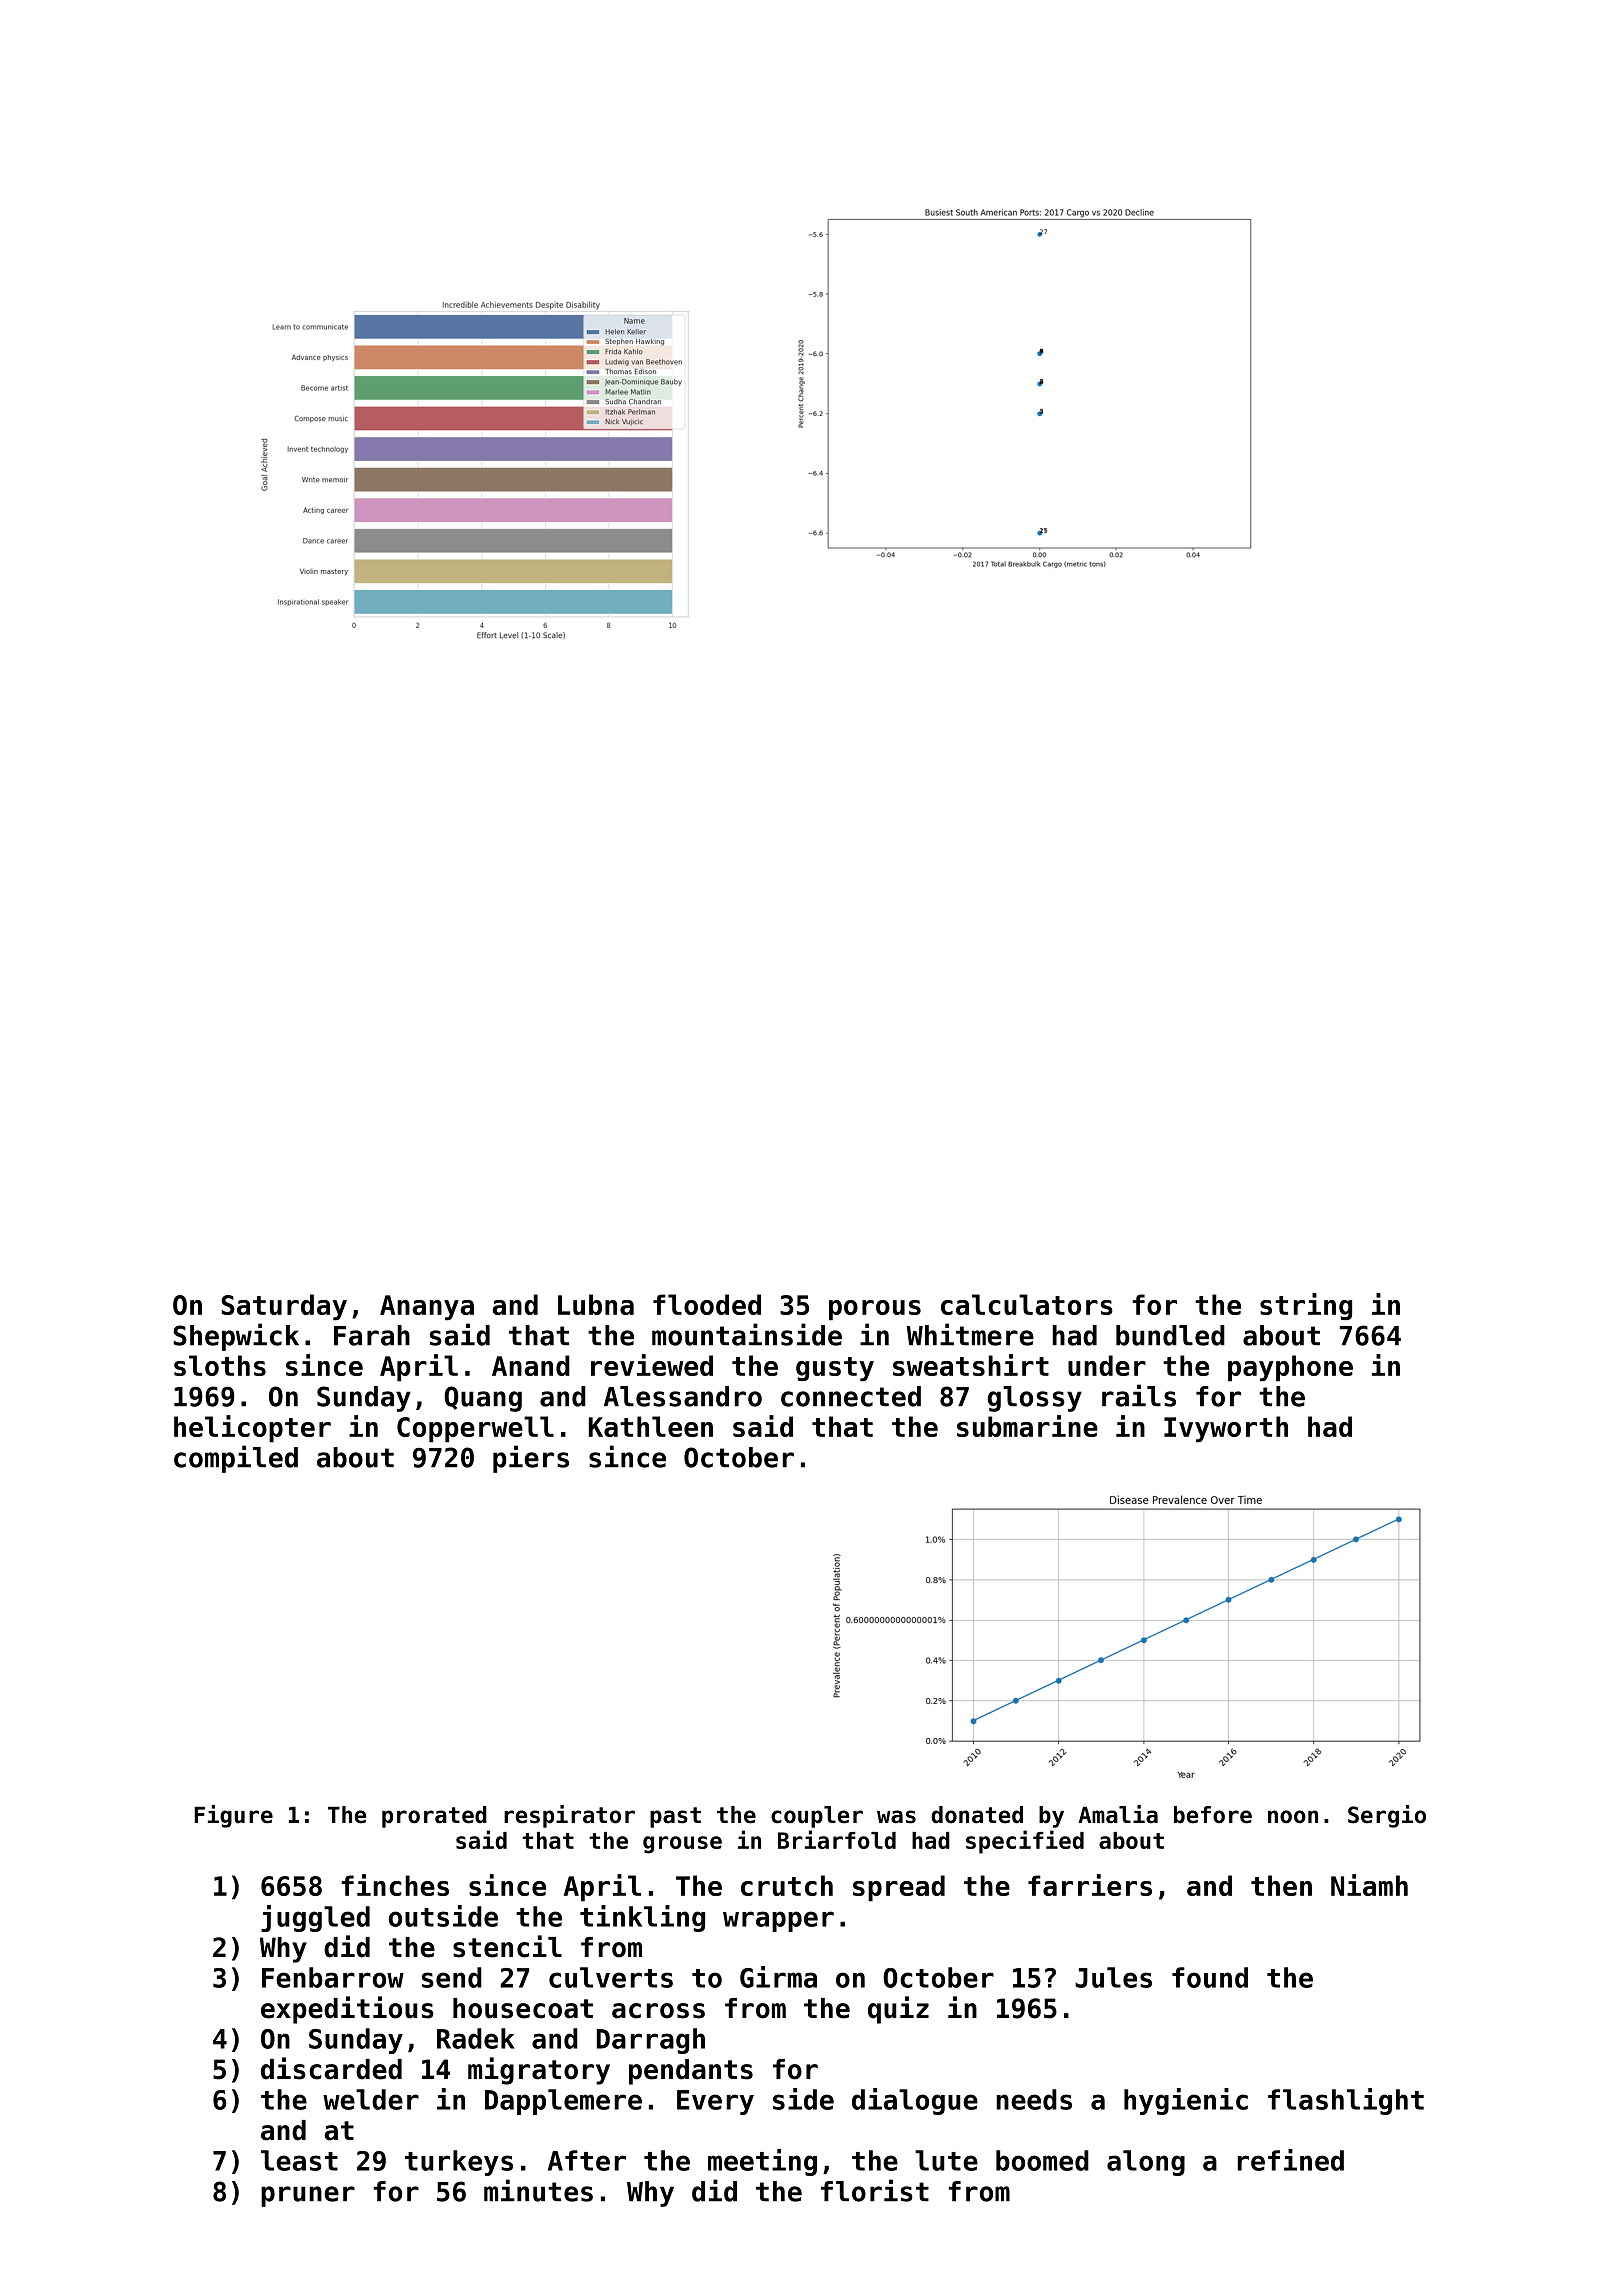 This page has width=1620, height=2292. Describe the element at coordinates (236, 1459) in the page. I see `compiled` at that location.
